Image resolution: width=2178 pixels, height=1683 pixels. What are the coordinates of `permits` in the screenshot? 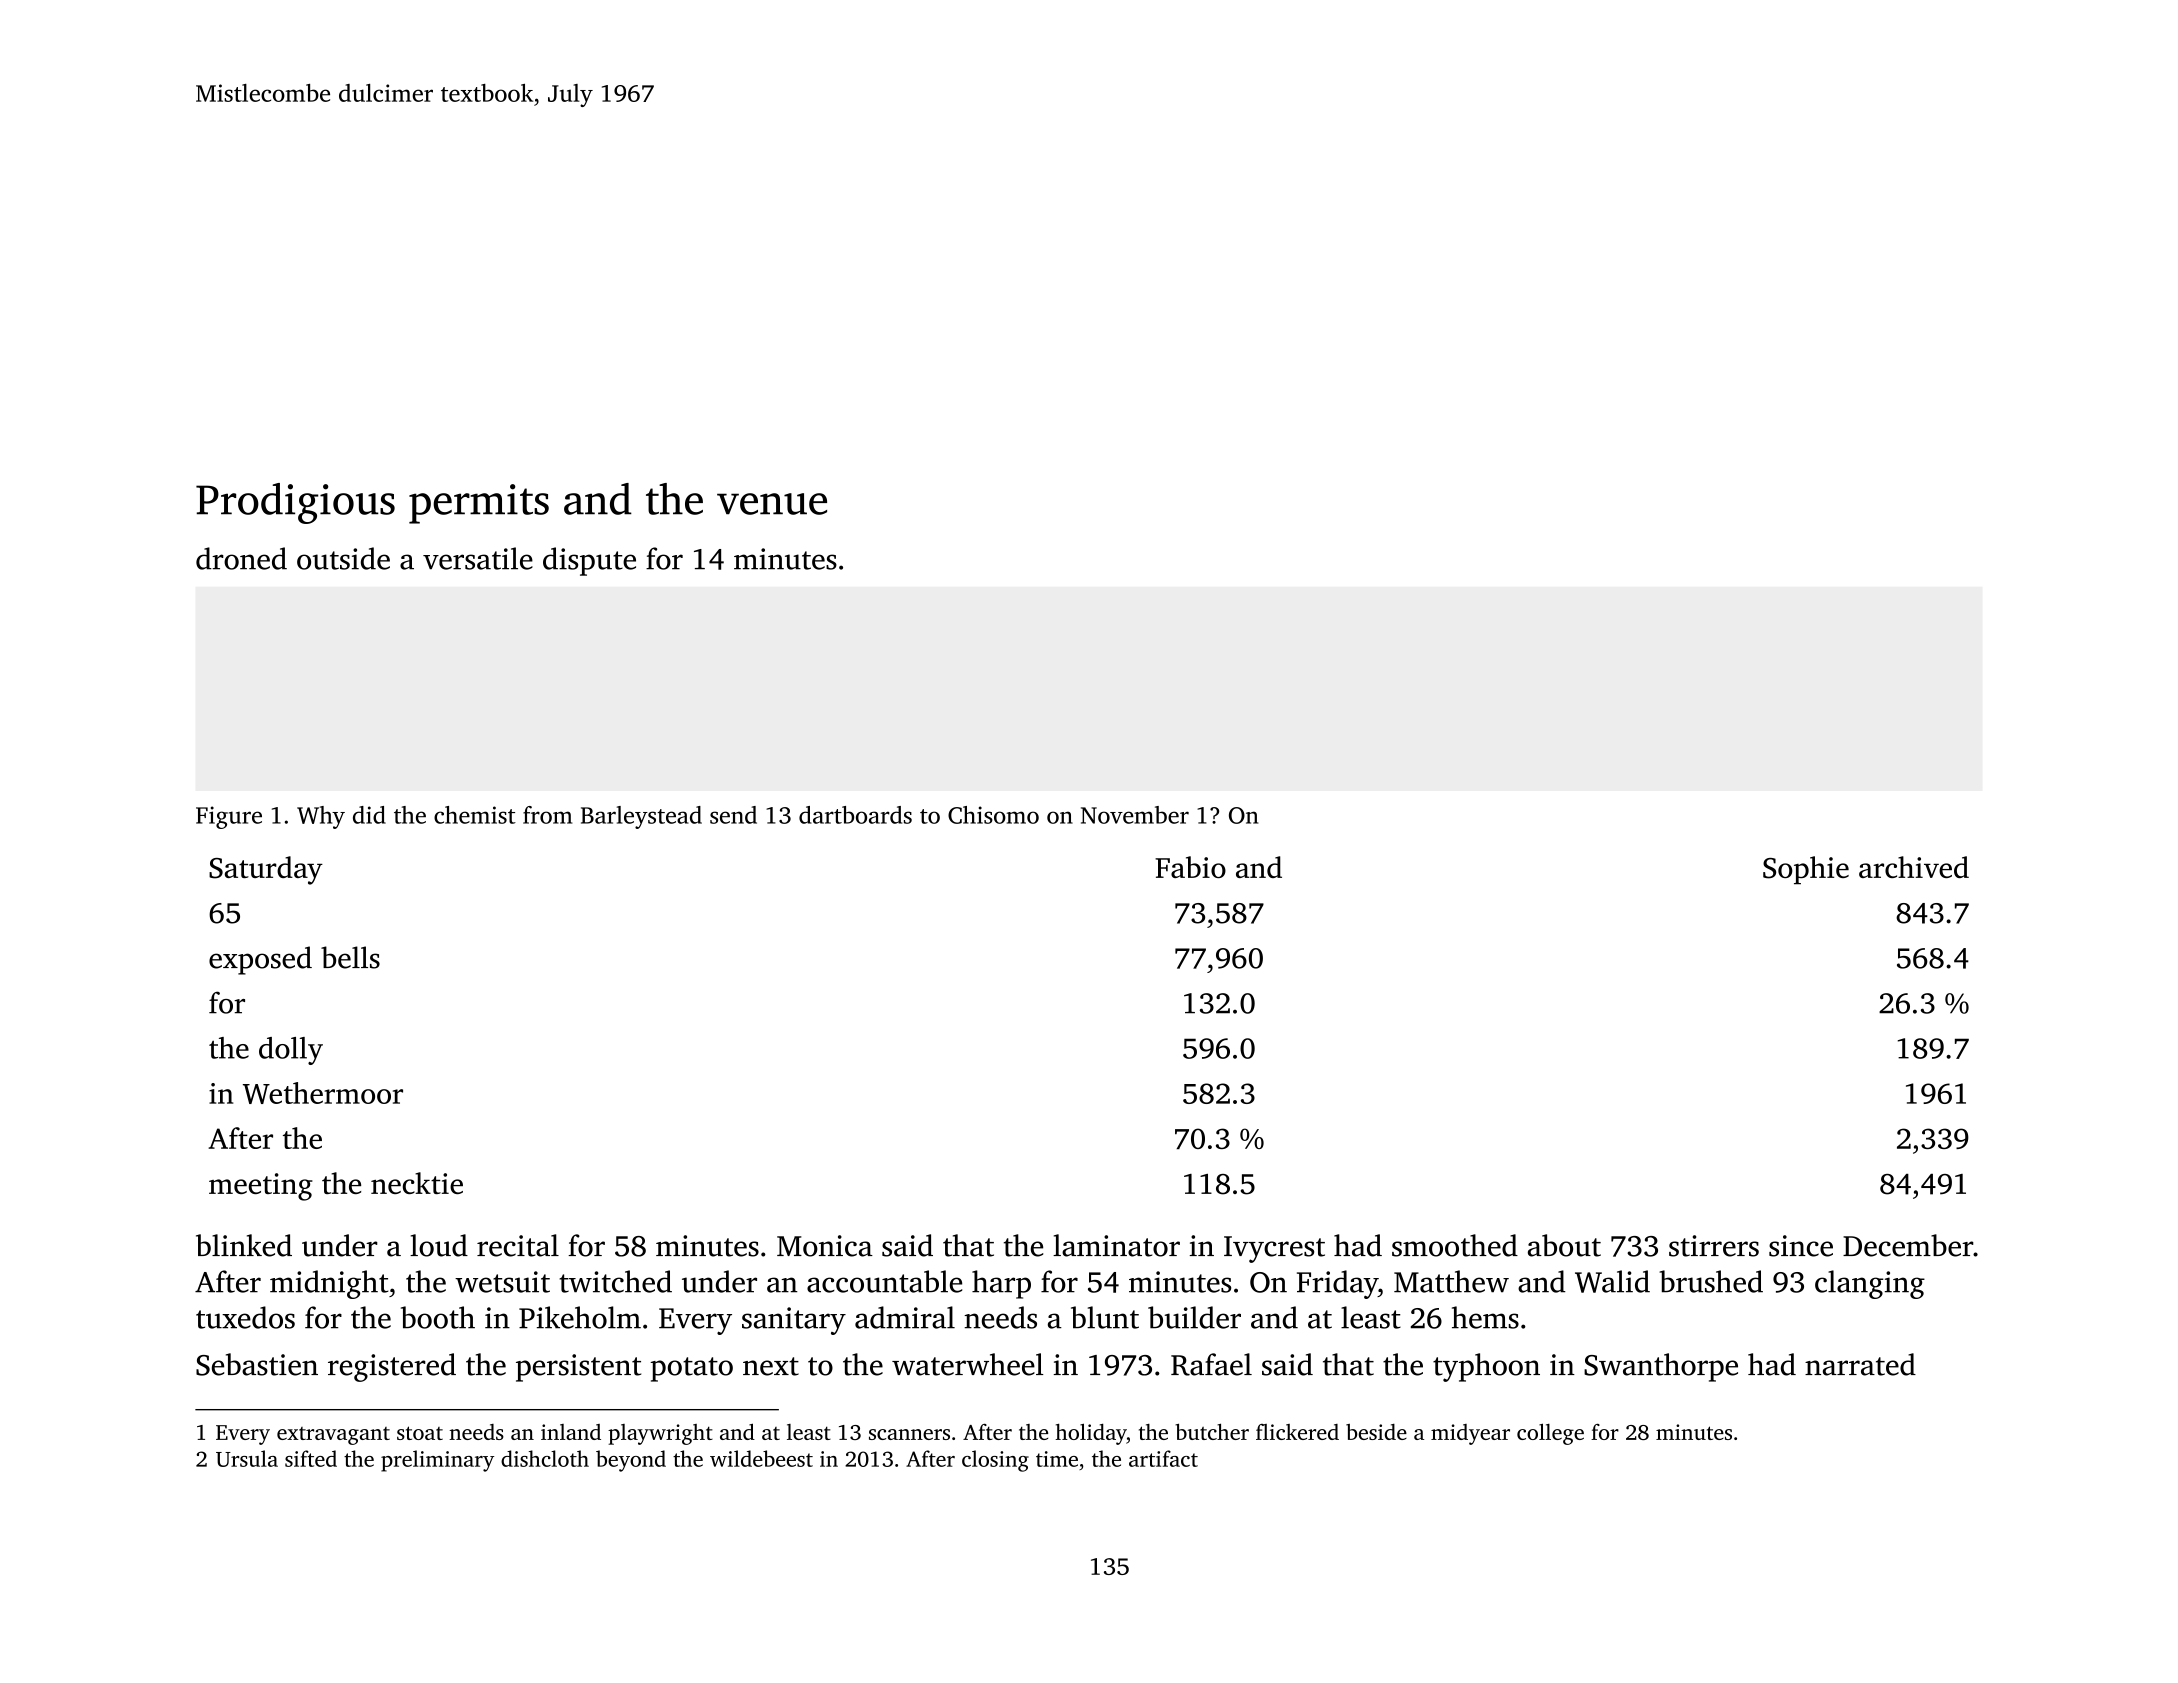 It's located at (479, 504).
